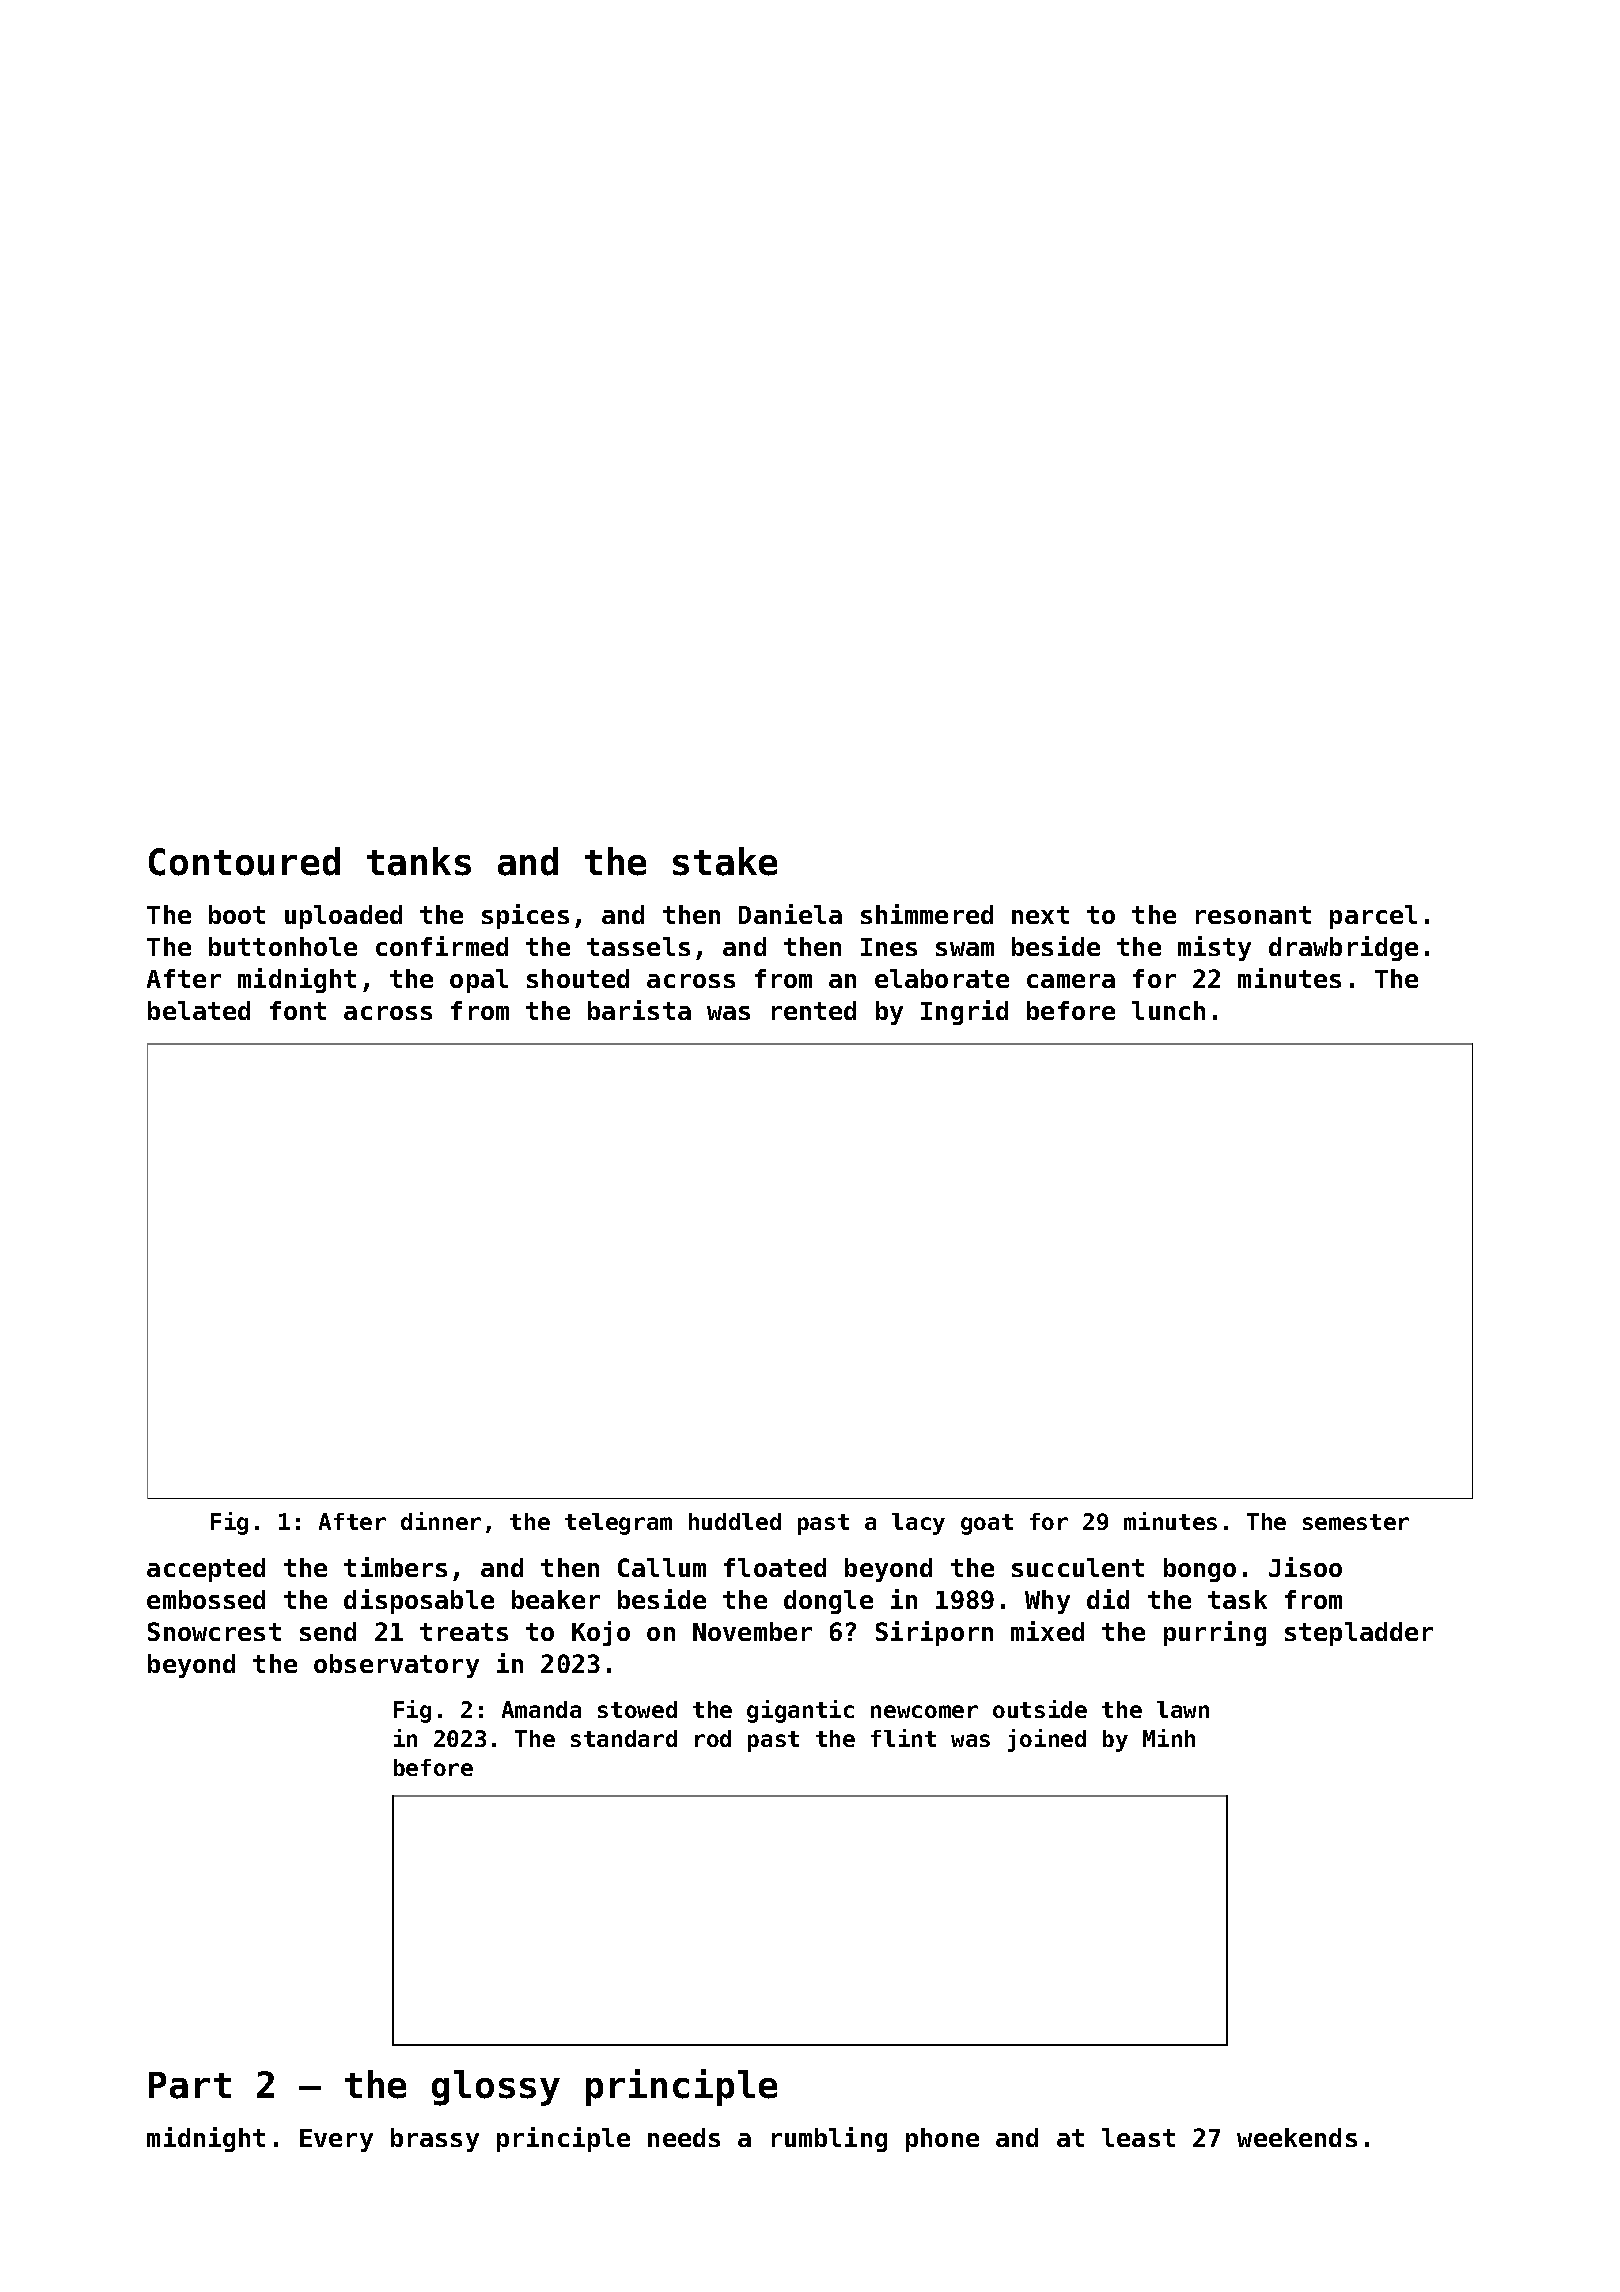 The height and width of the screenshot is (2292, 1620). Describe the element at coordinates (190, 2085) in the screenshot. I see `Part` at that location.
